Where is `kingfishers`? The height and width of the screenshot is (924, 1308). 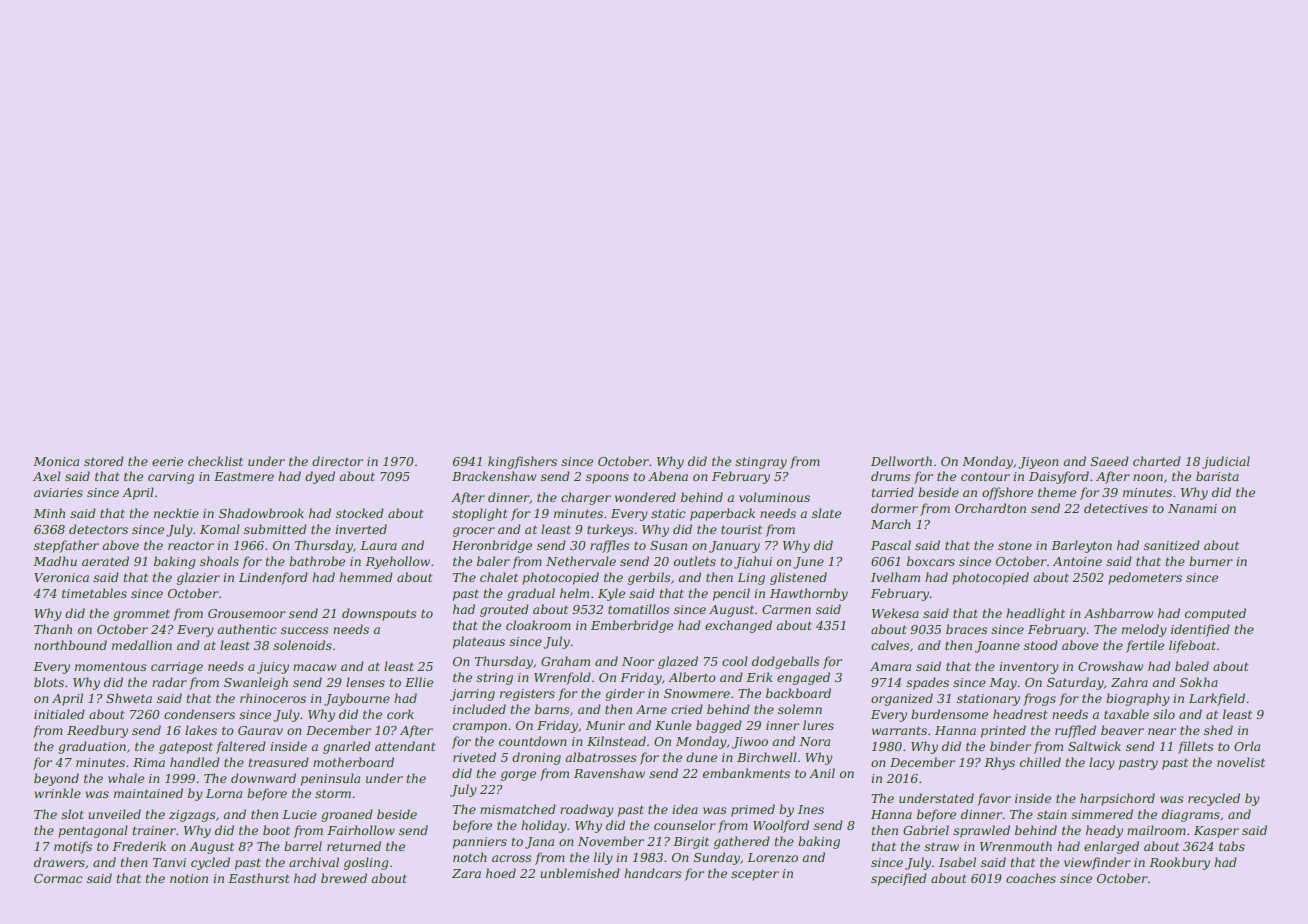
kingfishers is located at coordinates (522, 462).
